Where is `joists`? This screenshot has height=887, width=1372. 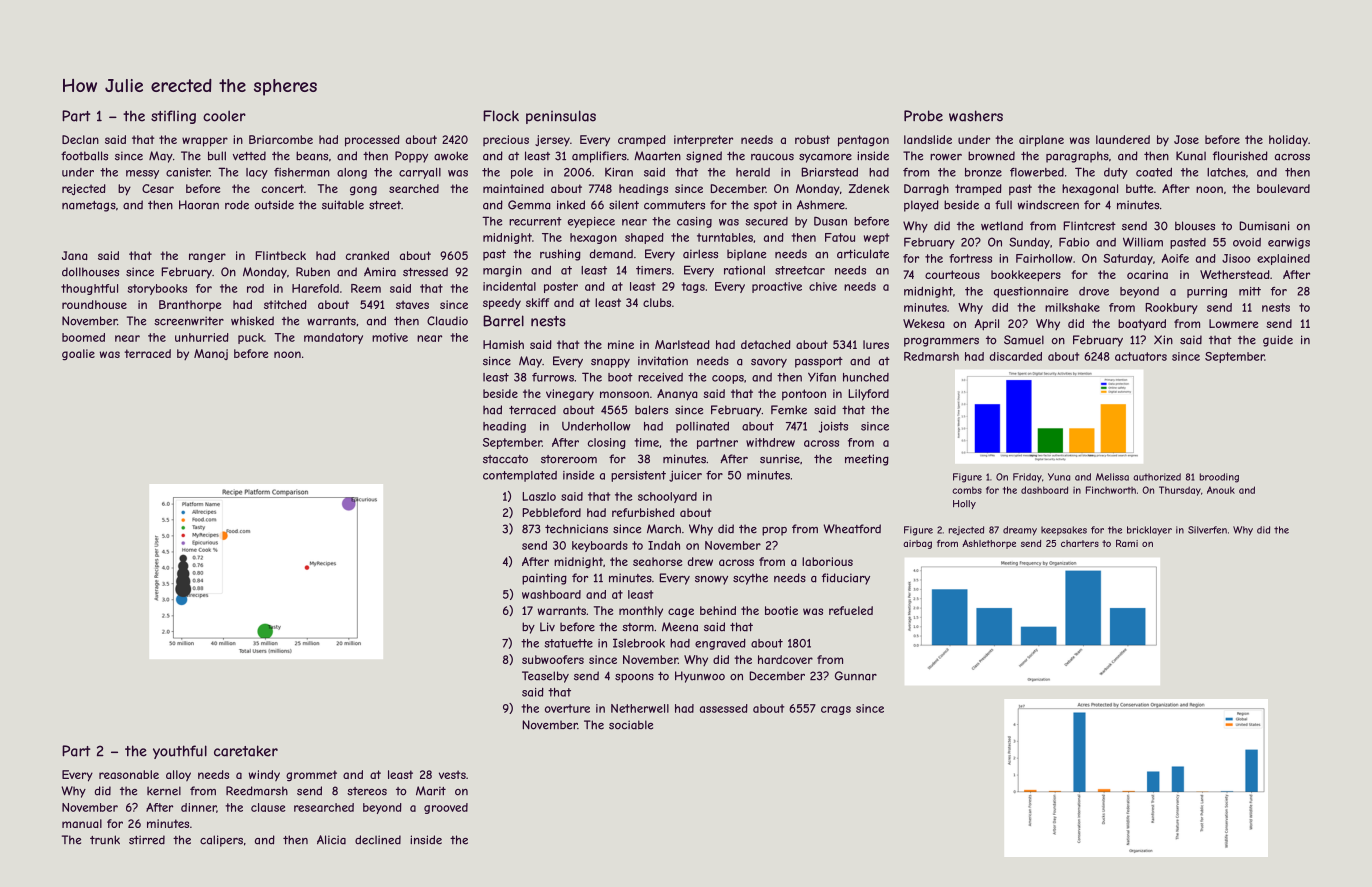 joists is located at coordinates (833, 427).
